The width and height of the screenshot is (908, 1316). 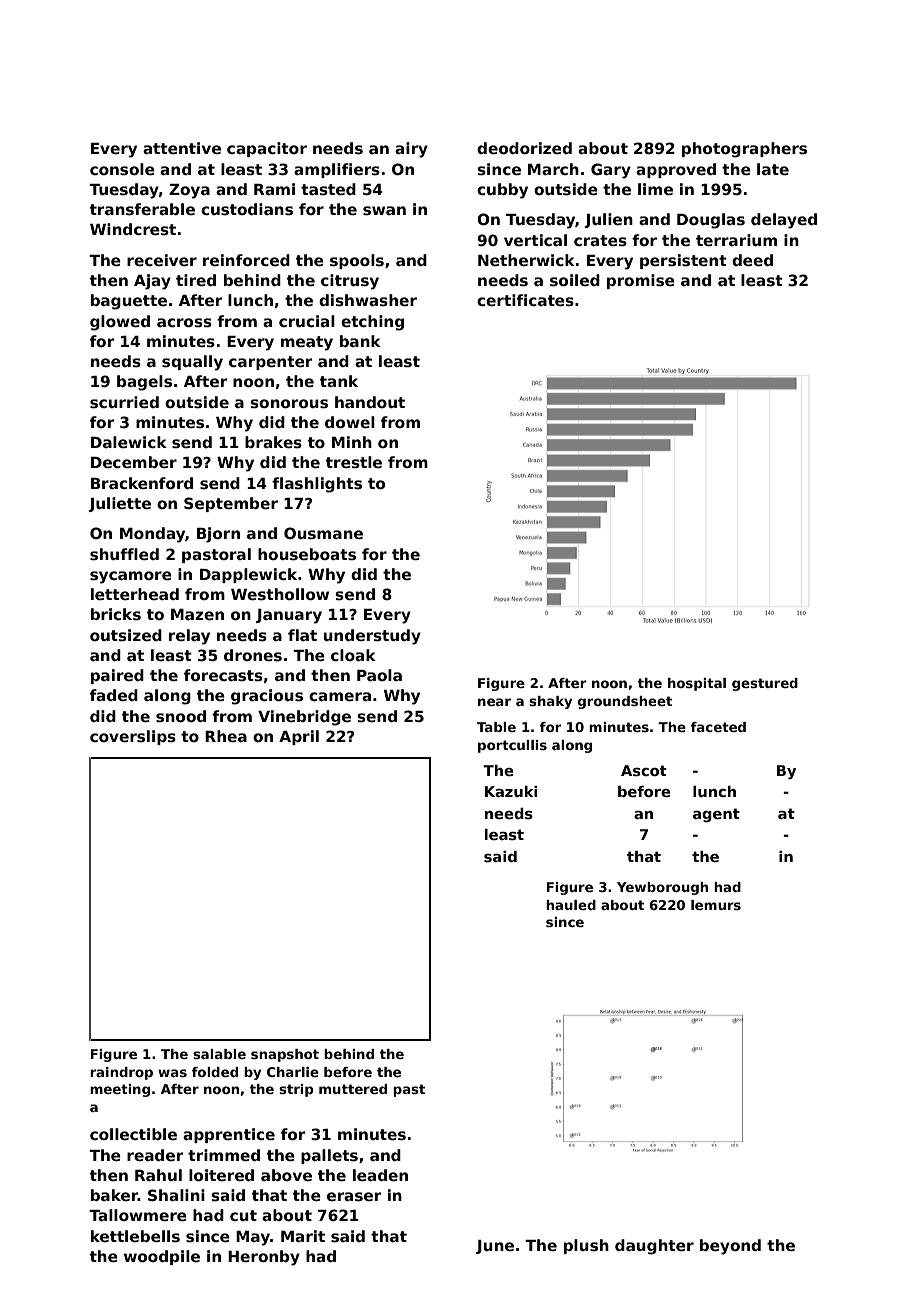 I want to click on salable, so click(x=219, y=1054).
